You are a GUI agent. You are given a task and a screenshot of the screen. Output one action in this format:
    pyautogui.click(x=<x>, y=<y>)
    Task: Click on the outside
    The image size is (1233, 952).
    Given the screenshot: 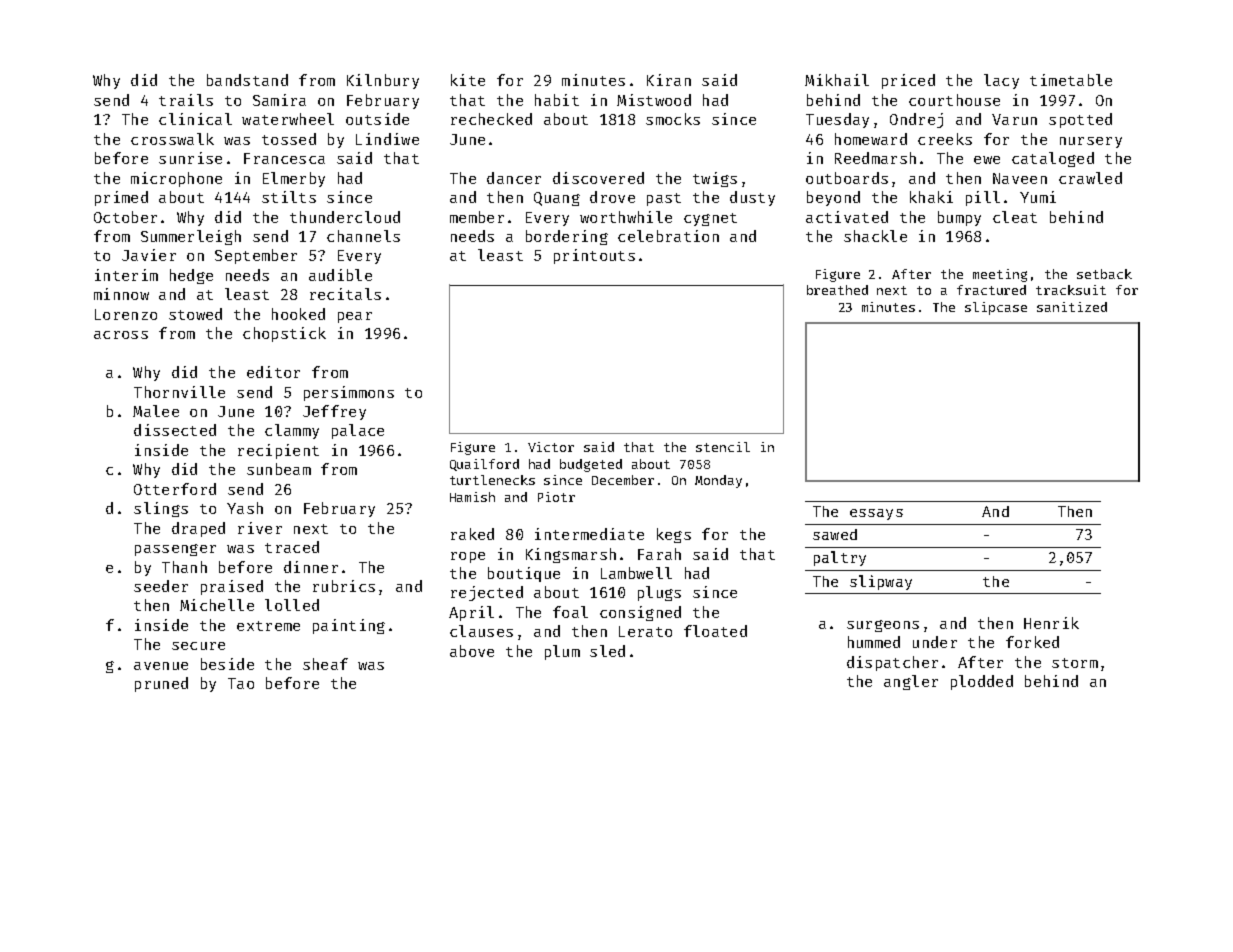 What is the action you would take?
    pyautogui.click(x=377, y=119)
